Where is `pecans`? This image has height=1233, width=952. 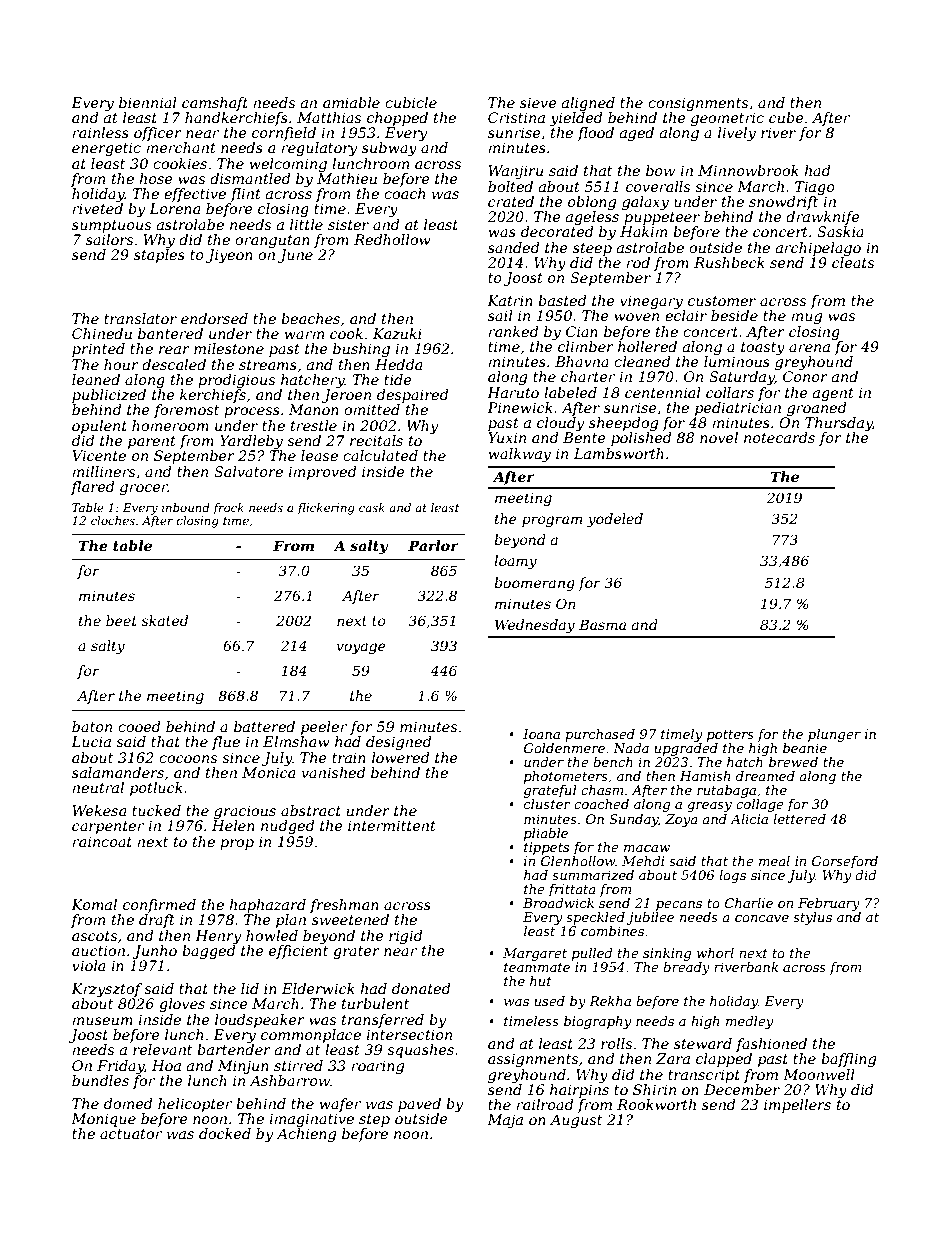
pecans is located at coordinates (679, 906).
